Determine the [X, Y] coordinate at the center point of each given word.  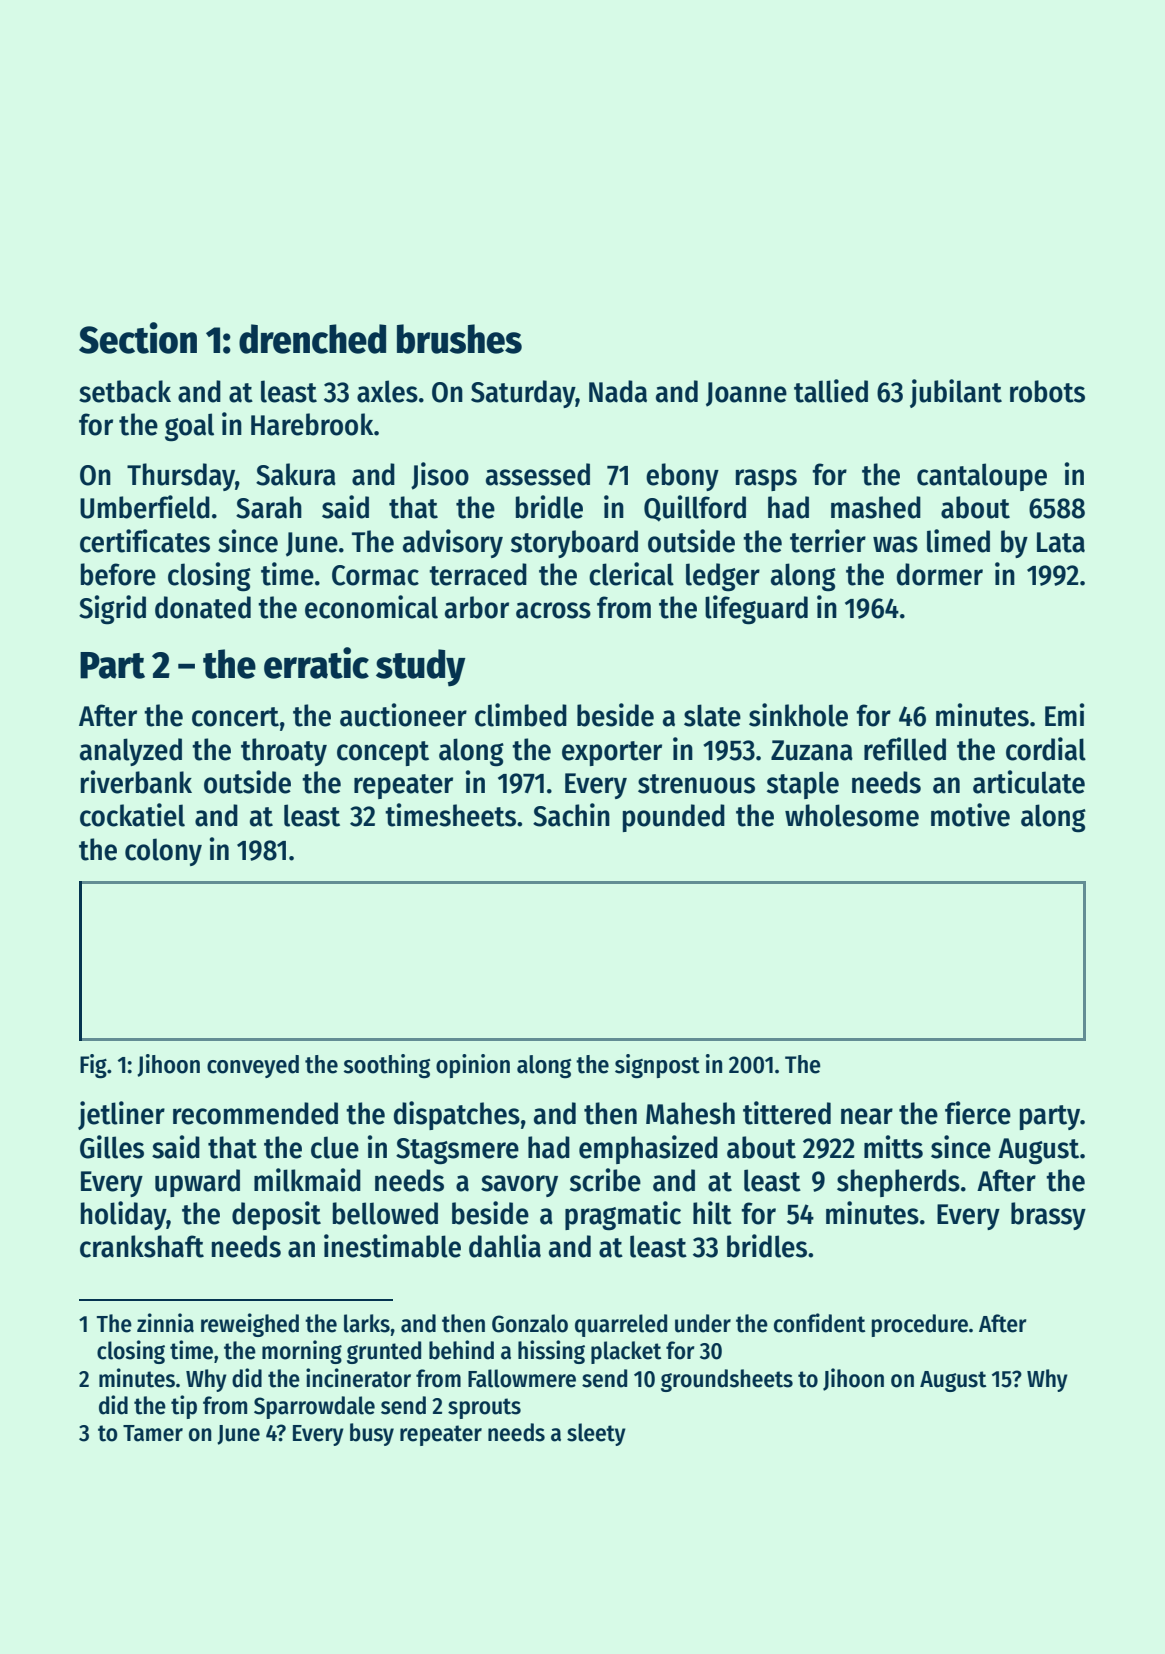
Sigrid [112, 610]
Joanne [746, 394]
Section [138, 338]
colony [163, 852]
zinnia [165, 1323]
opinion [473, 1066]
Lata [1061, 542]
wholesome [852, 815]
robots [1047, 391]
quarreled [621, 1325]
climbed [521, 715]
